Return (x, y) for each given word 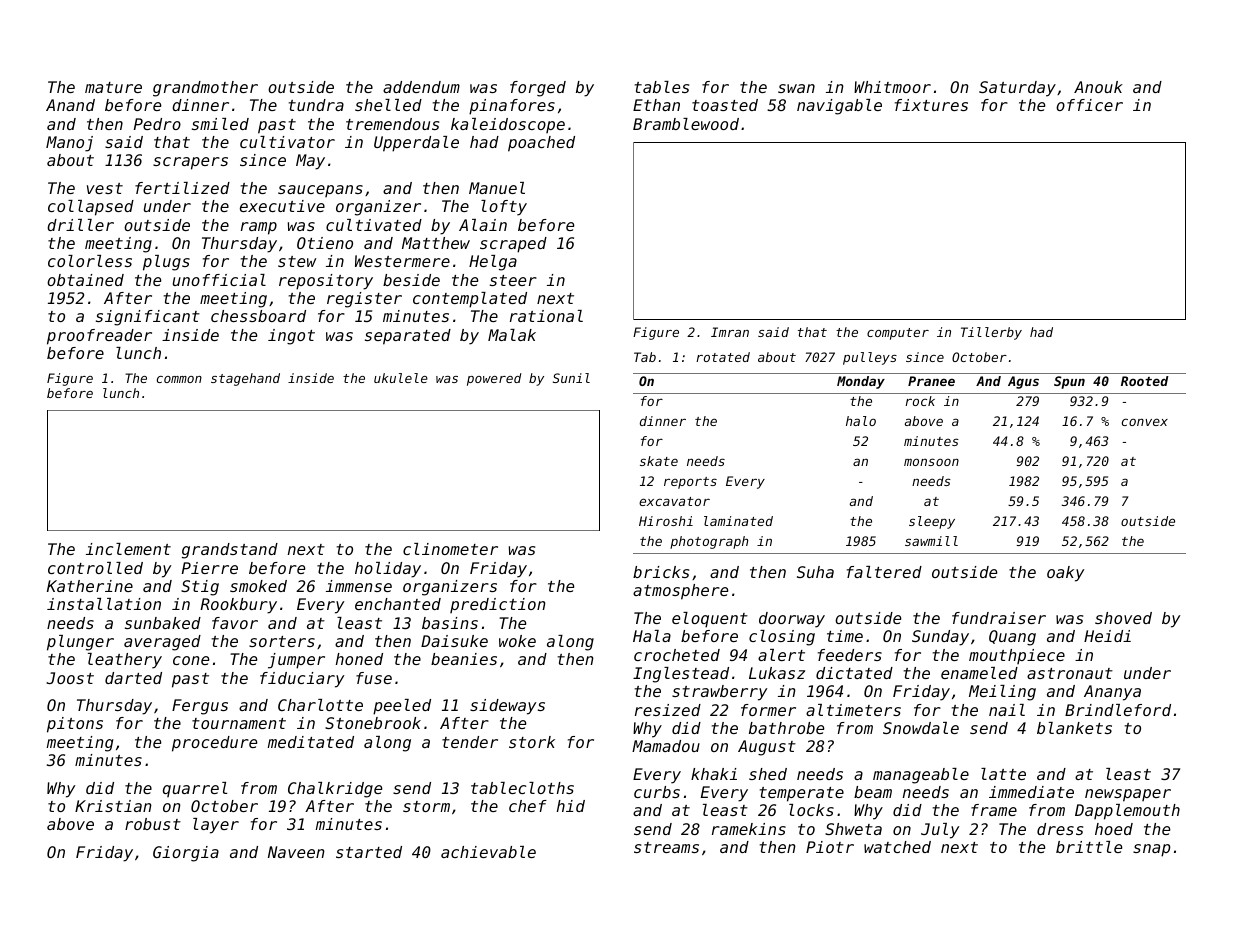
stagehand (245, 379)
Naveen (296, 852)
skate (659, 461)
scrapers (190, 163)
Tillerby (991, 333)
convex (1145, 422)
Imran (730, 332)
